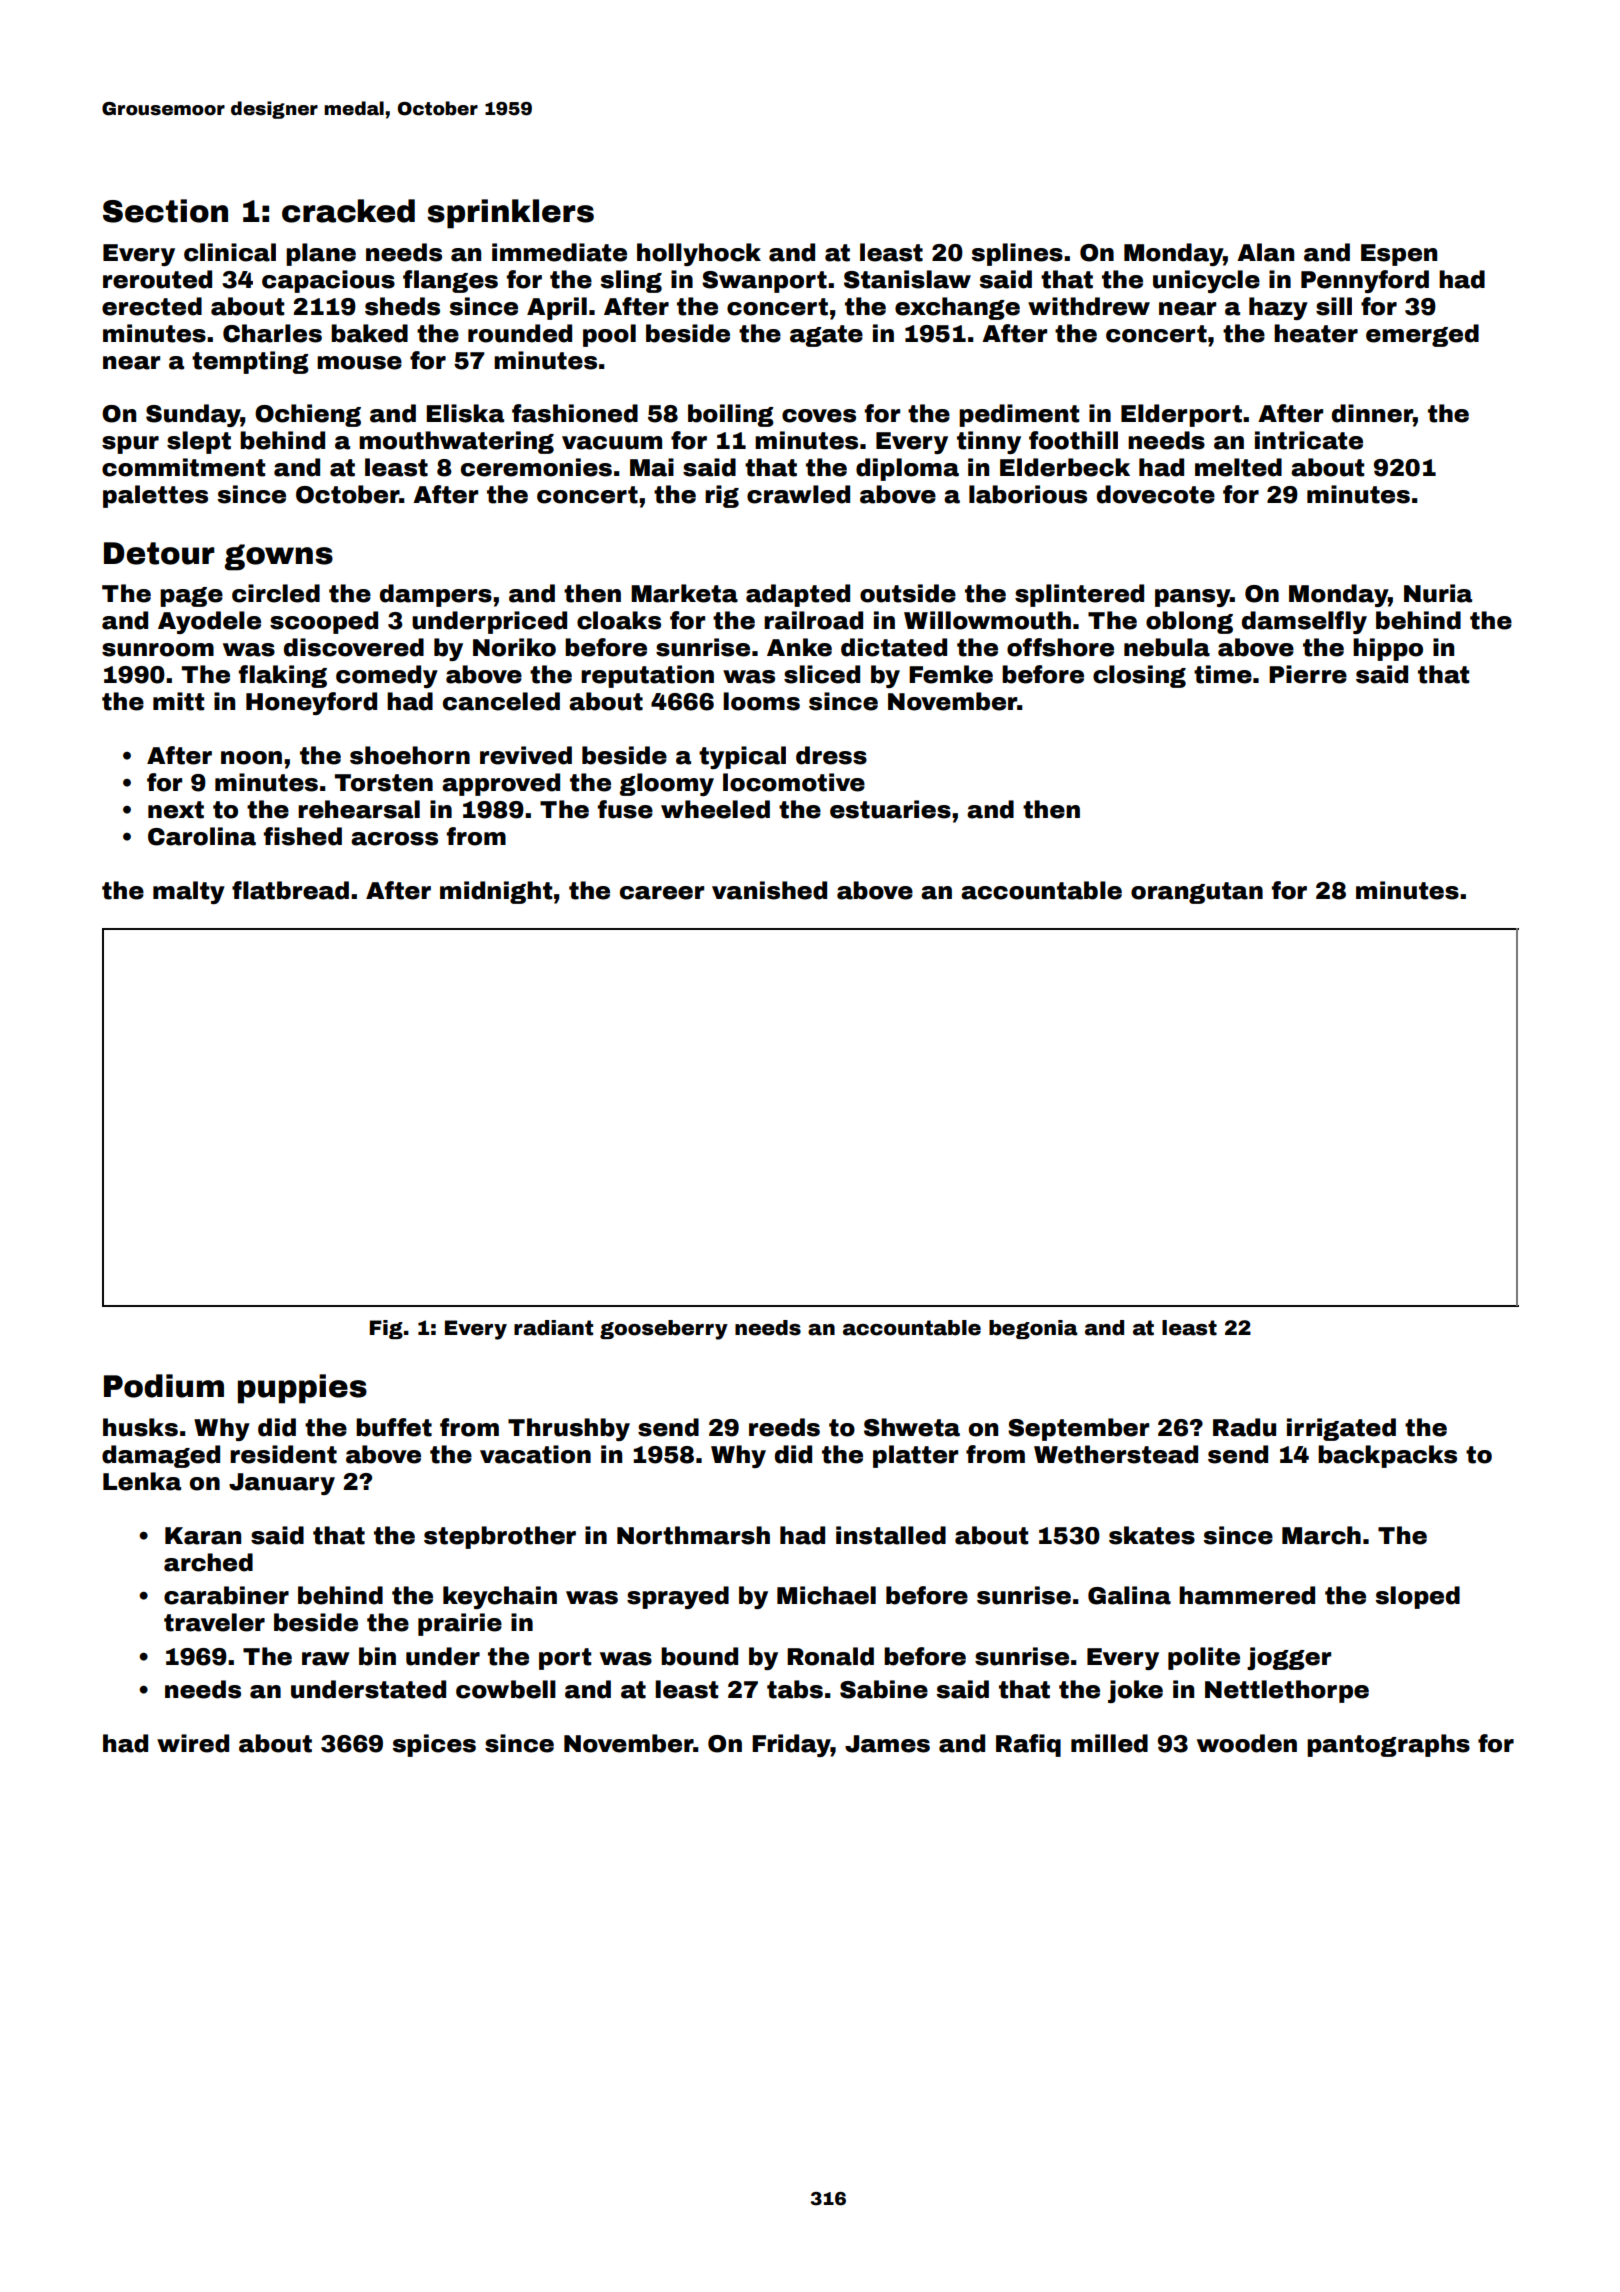 This image has height=2292, width=1620. I want to click on Section, so click(165, 211).
